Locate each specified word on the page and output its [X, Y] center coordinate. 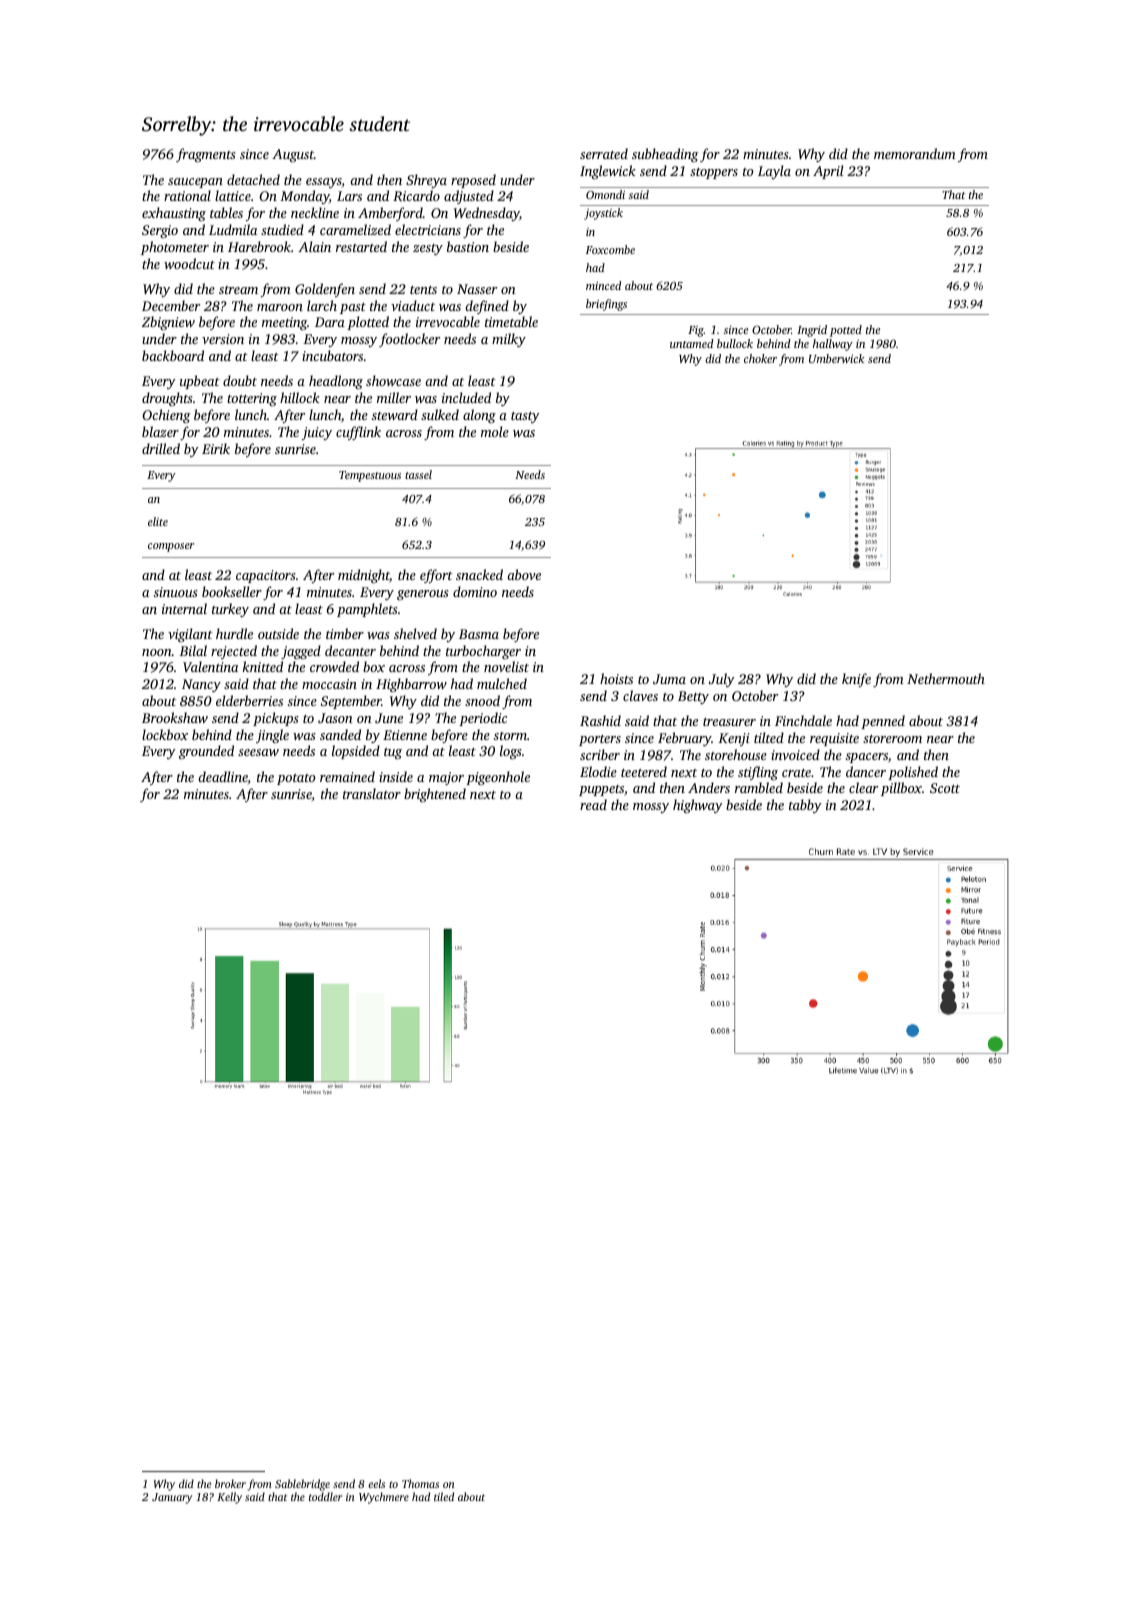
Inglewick [608, 172]
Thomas [420, 1483]
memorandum [915, 153]
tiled [444, 1496]
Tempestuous [370, 476]
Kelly [229, 1498]
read [593, 804]
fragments [206, 155]
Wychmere [384, 1498]
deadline [223, 778]
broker [230, 1483]
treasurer [729, 722]
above [524, 574]
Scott [945, 788]
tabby [805, 806]
